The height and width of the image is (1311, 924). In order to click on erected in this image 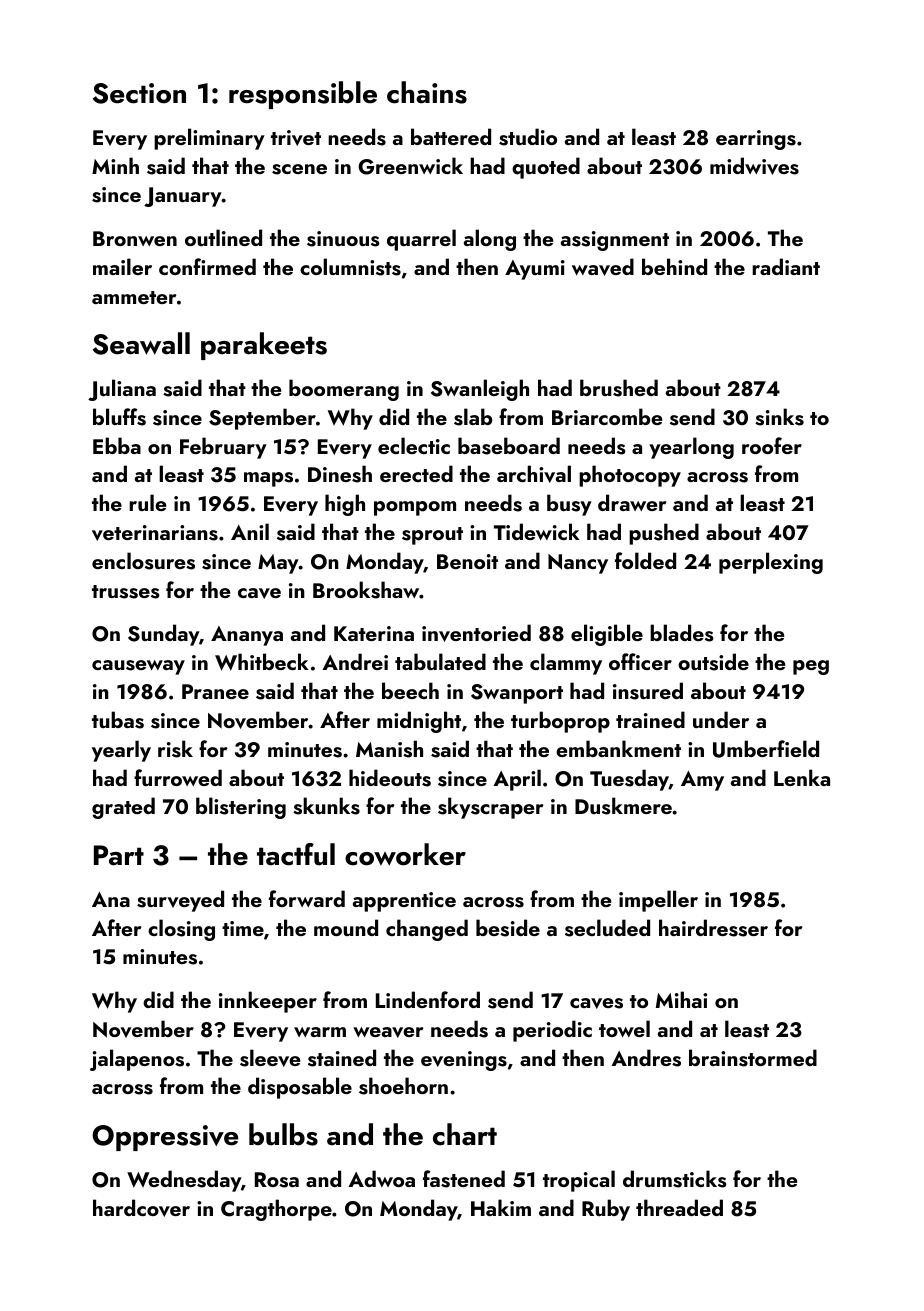, I will do `click(416, 473)`.
